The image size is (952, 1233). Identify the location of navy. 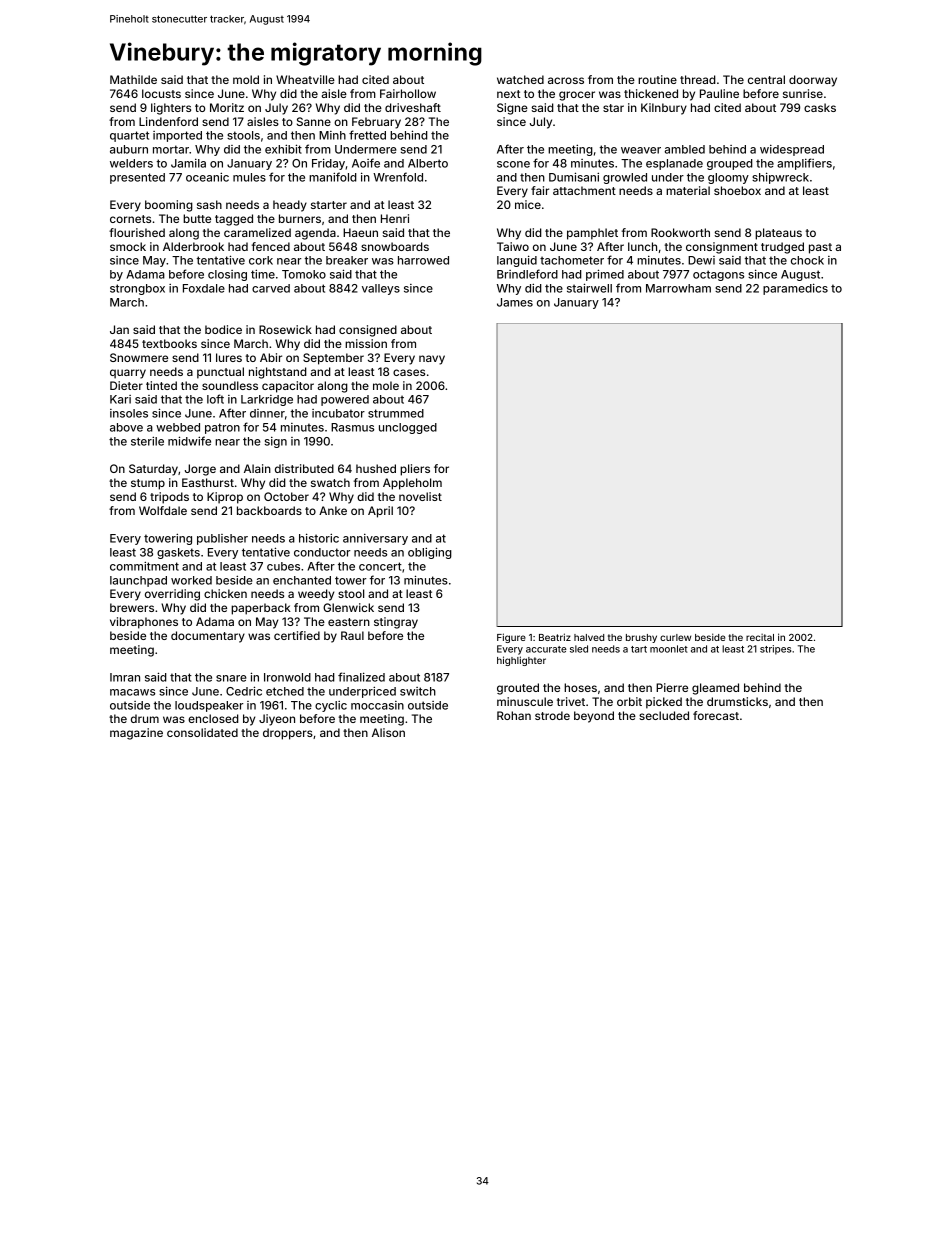
(432, 360).
